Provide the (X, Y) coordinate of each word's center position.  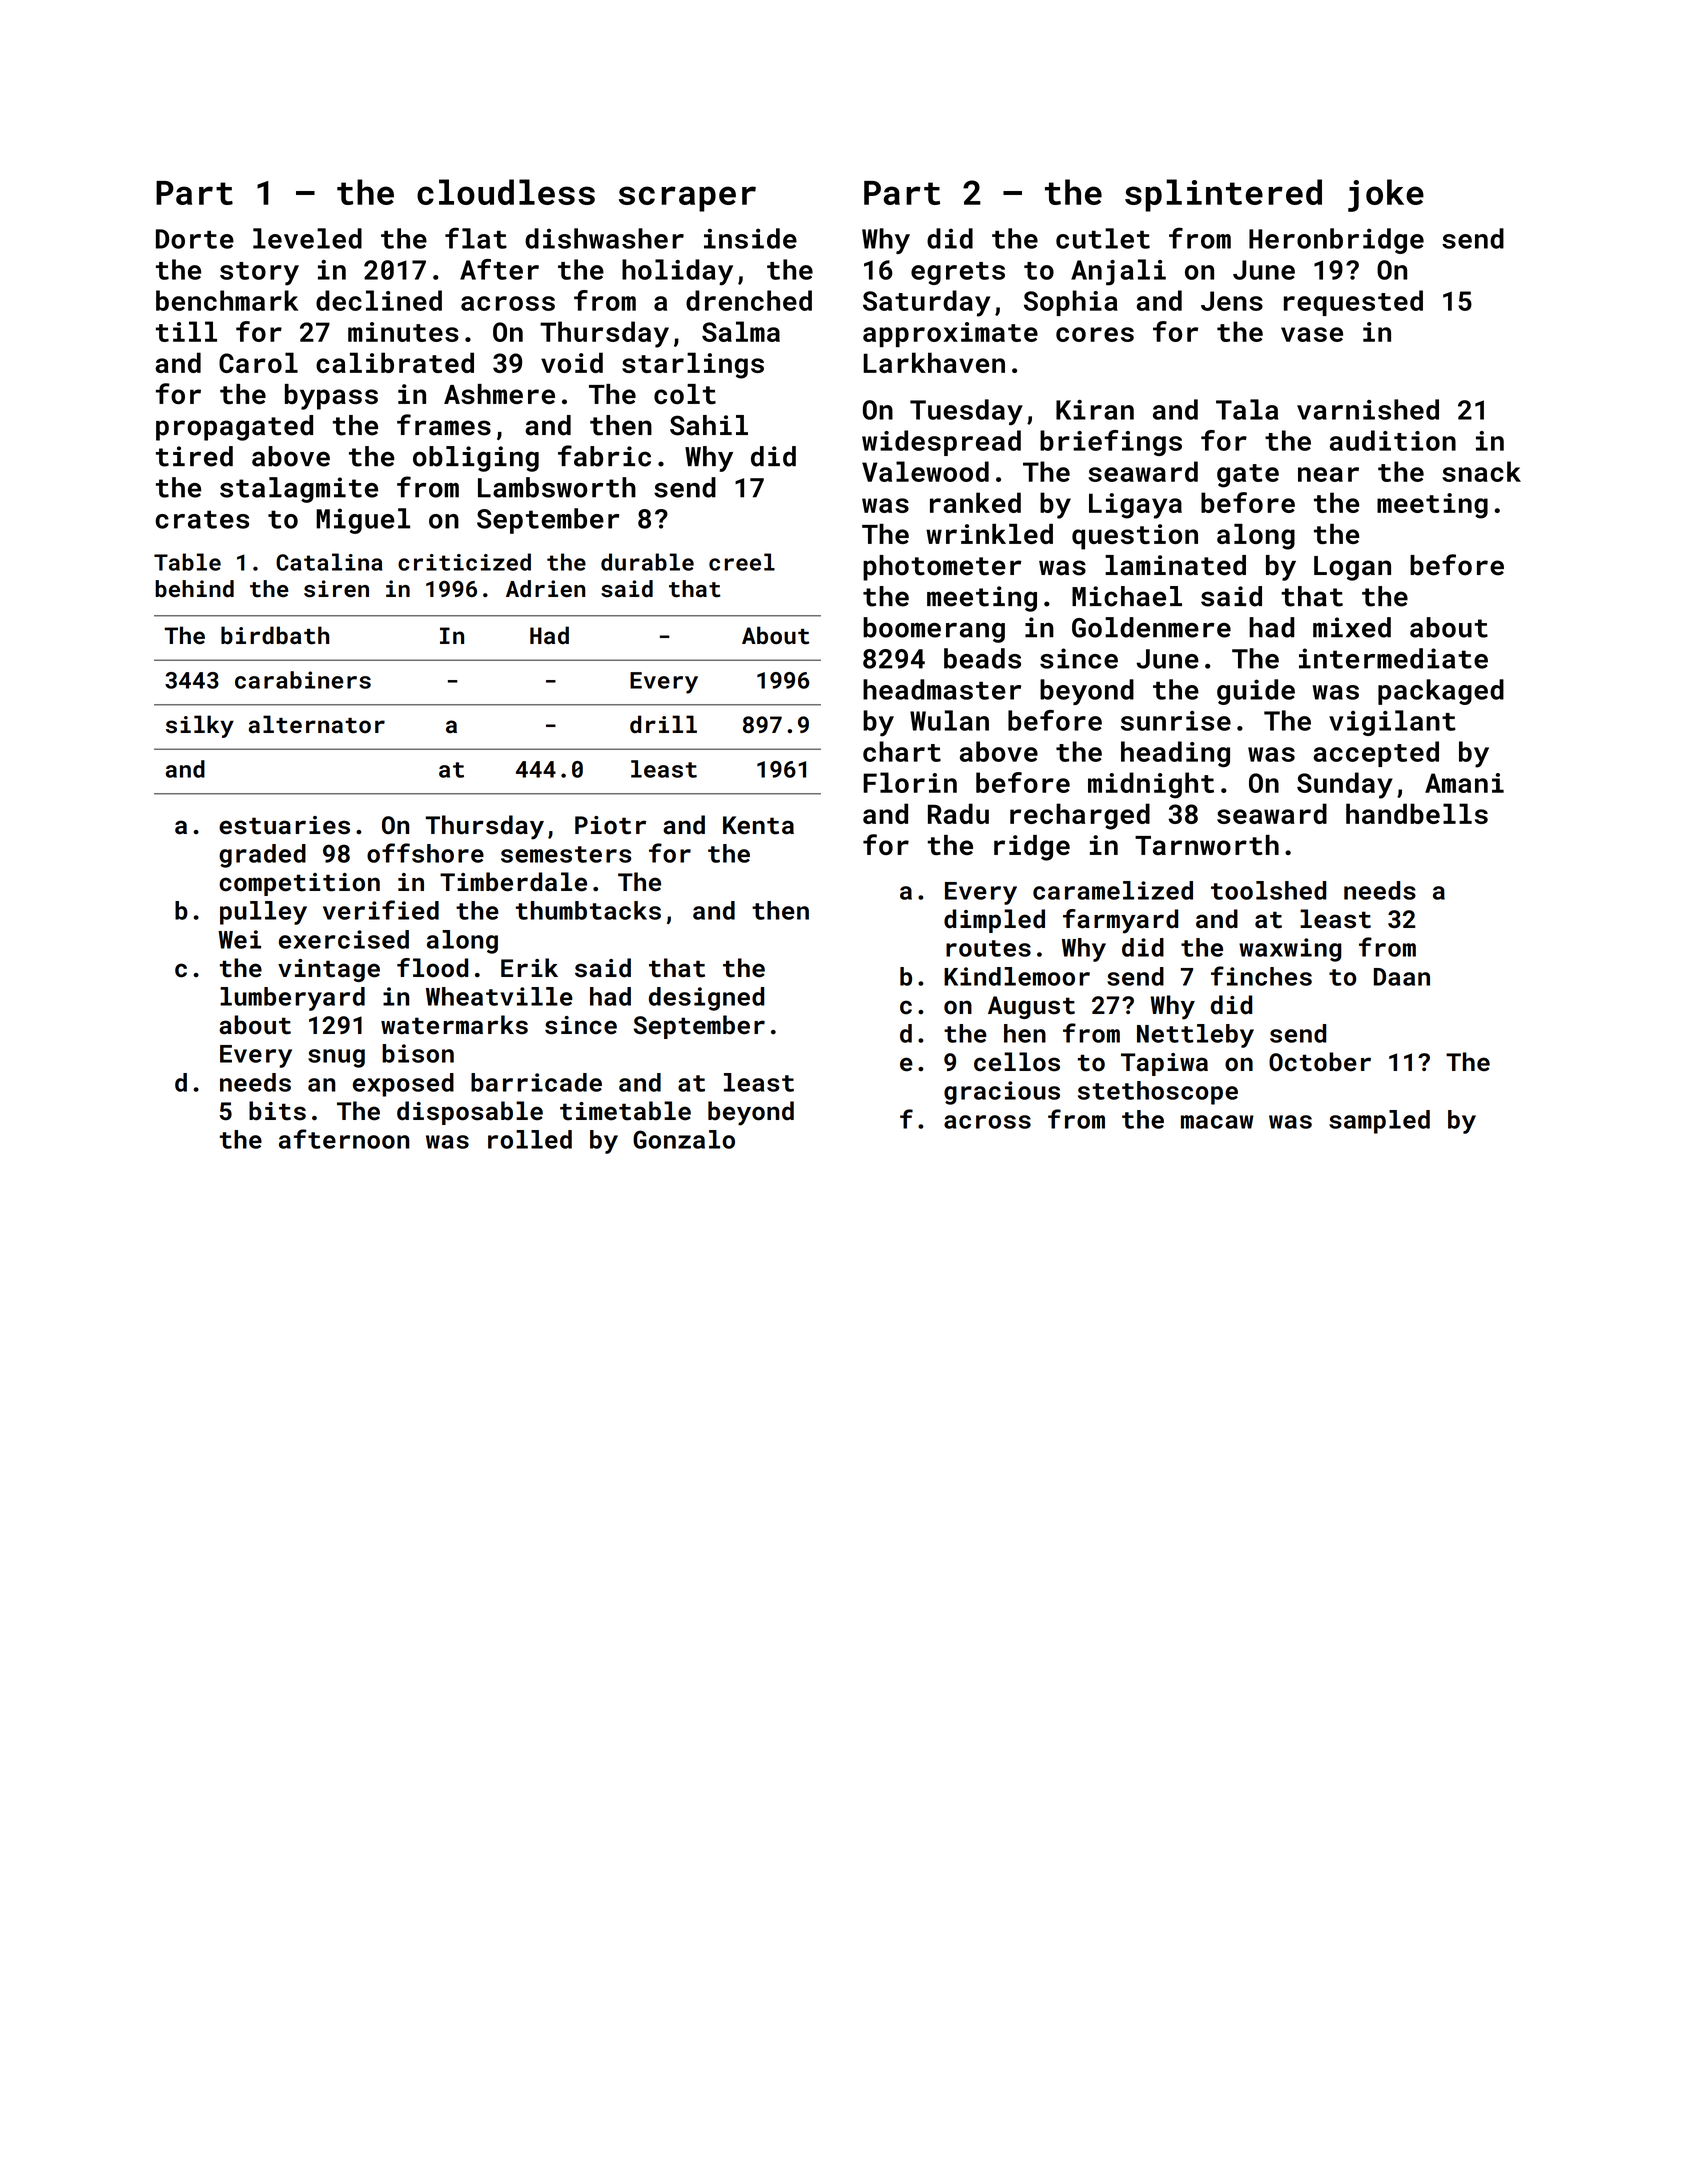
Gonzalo (684, 1139)
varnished (1368, 409)
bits (277, 1111)
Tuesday (966, 412)
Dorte (195, 239)
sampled (1379, 1122)
